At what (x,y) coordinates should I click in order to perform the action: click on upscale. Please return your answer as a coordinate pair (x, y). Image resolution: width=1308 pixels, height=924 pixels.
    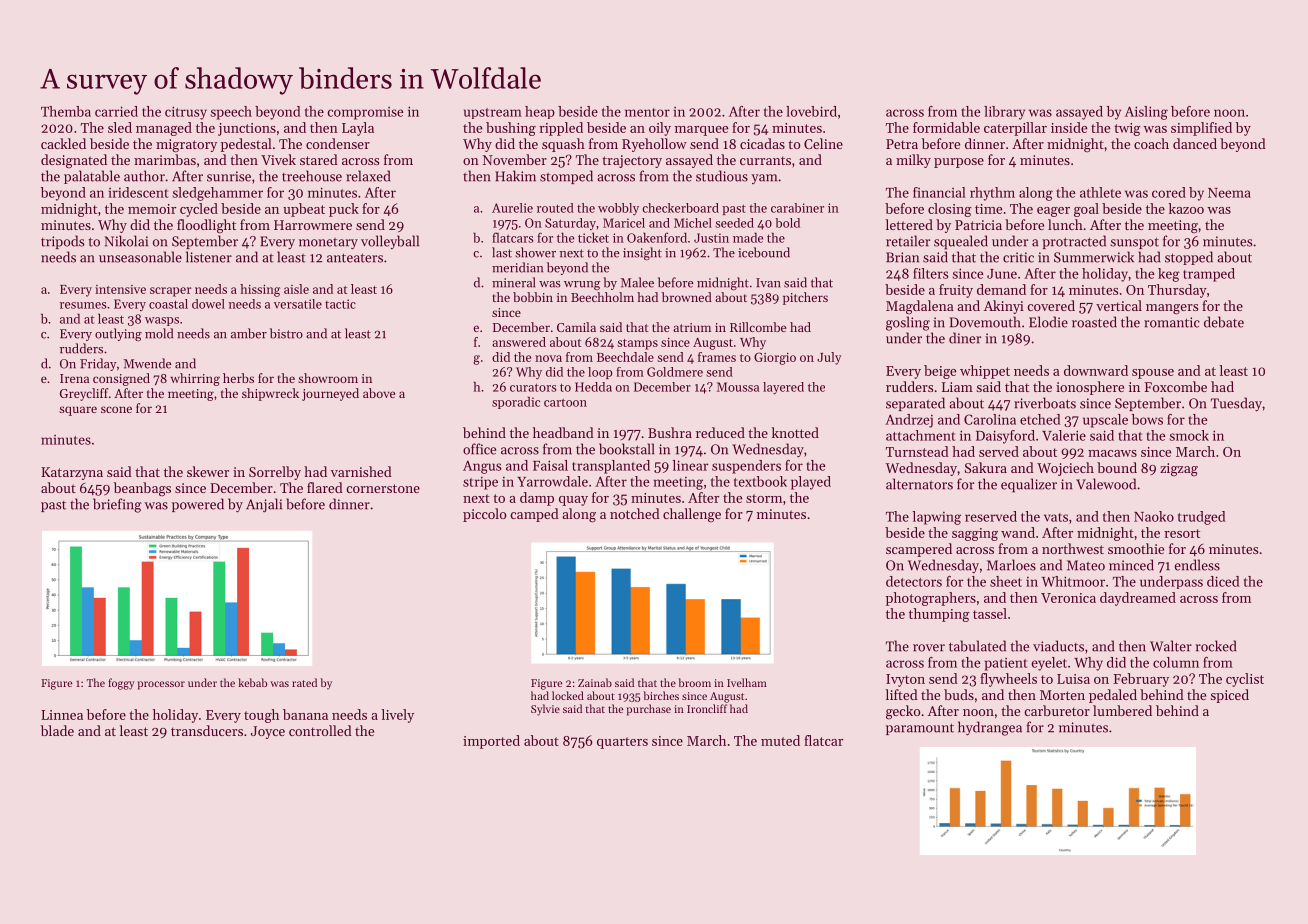
    Looking at the image, I should click on (1105, 421).
